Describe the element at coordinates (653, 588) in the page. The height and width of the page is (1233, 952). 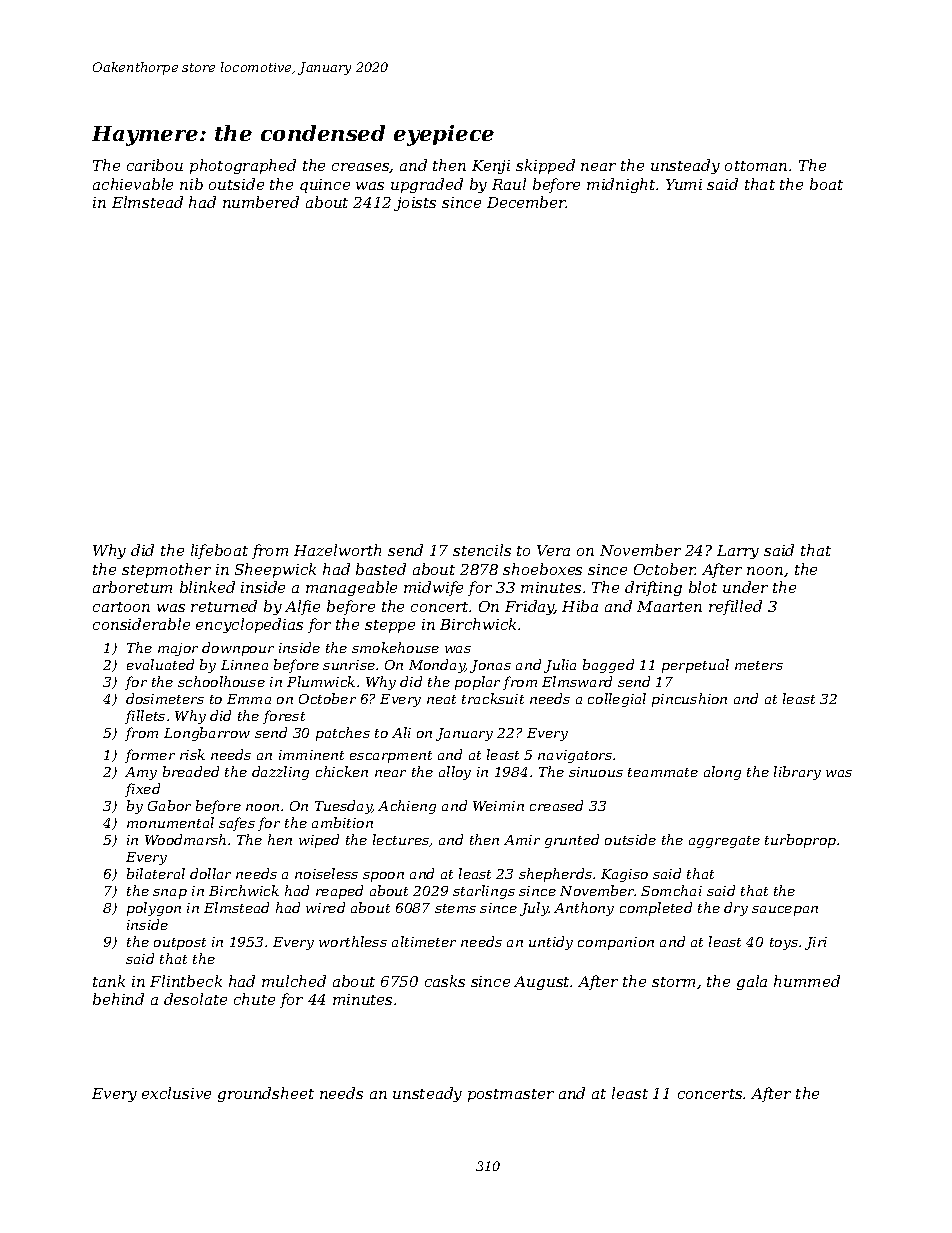
I see `drifting` at that location.
